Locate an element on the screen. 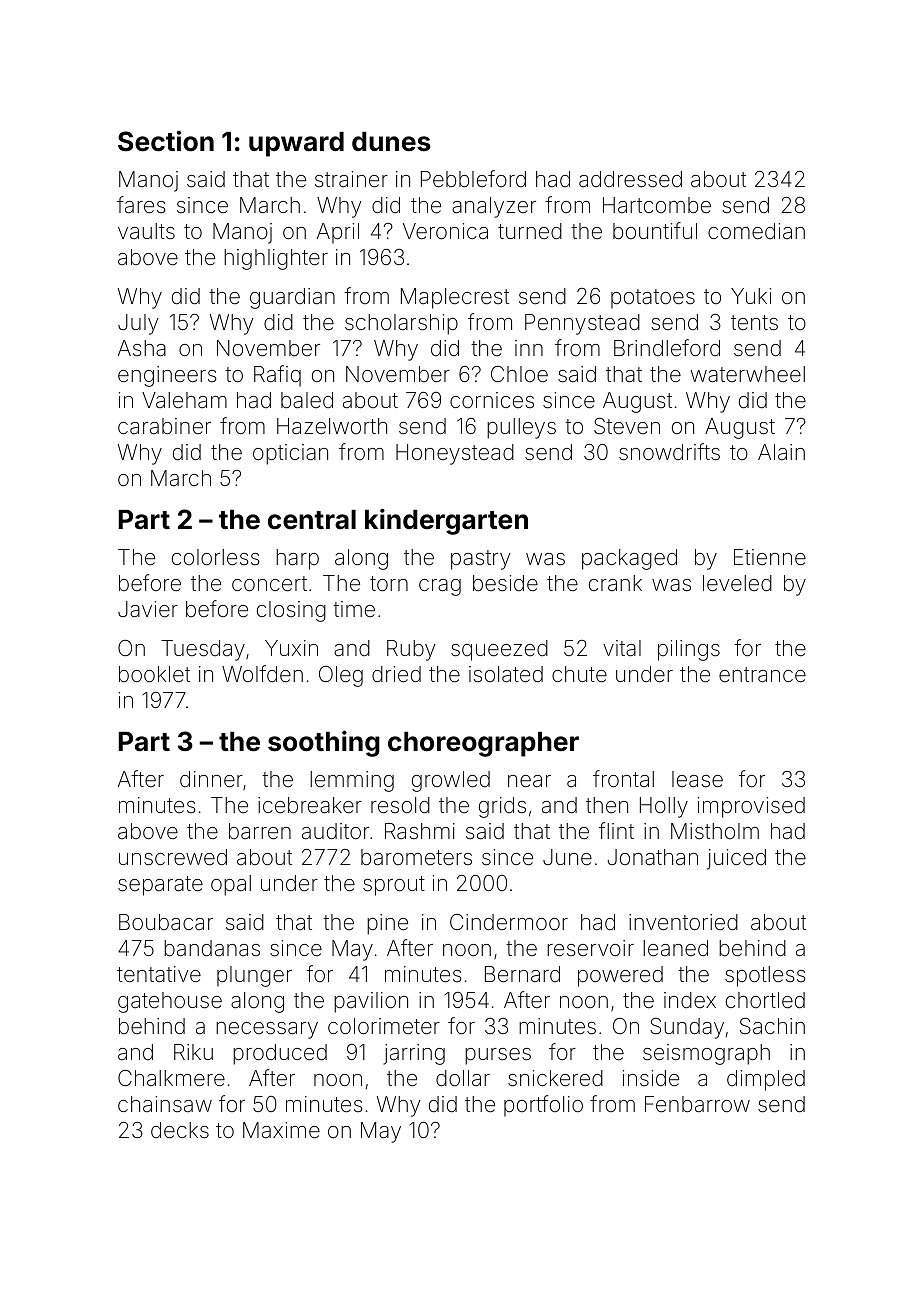  Fenbarrow is located at coordinates (697, 1104).
